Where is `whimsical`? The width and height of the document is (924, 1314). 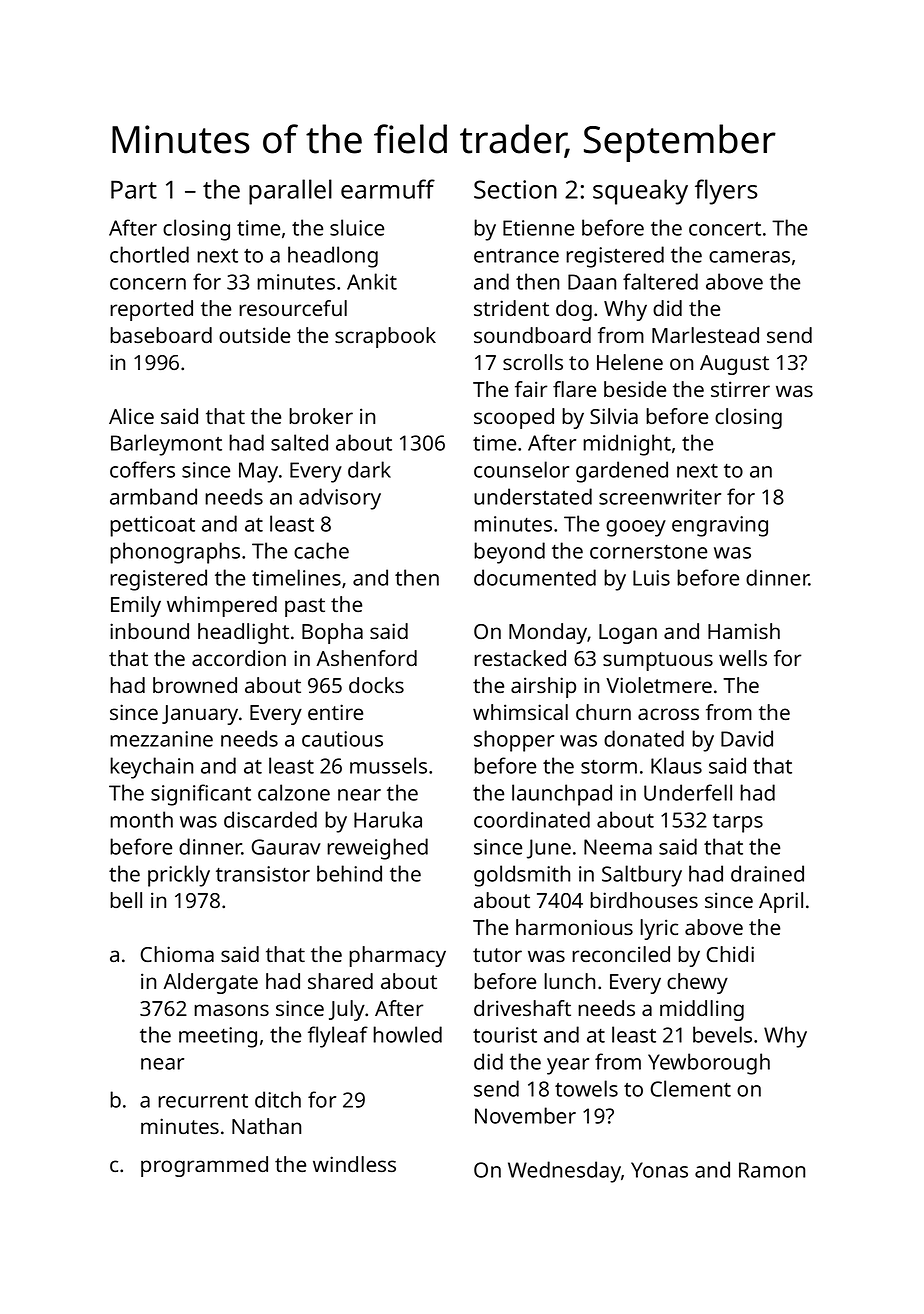
whimsical is located at coordinates (520, 712).
